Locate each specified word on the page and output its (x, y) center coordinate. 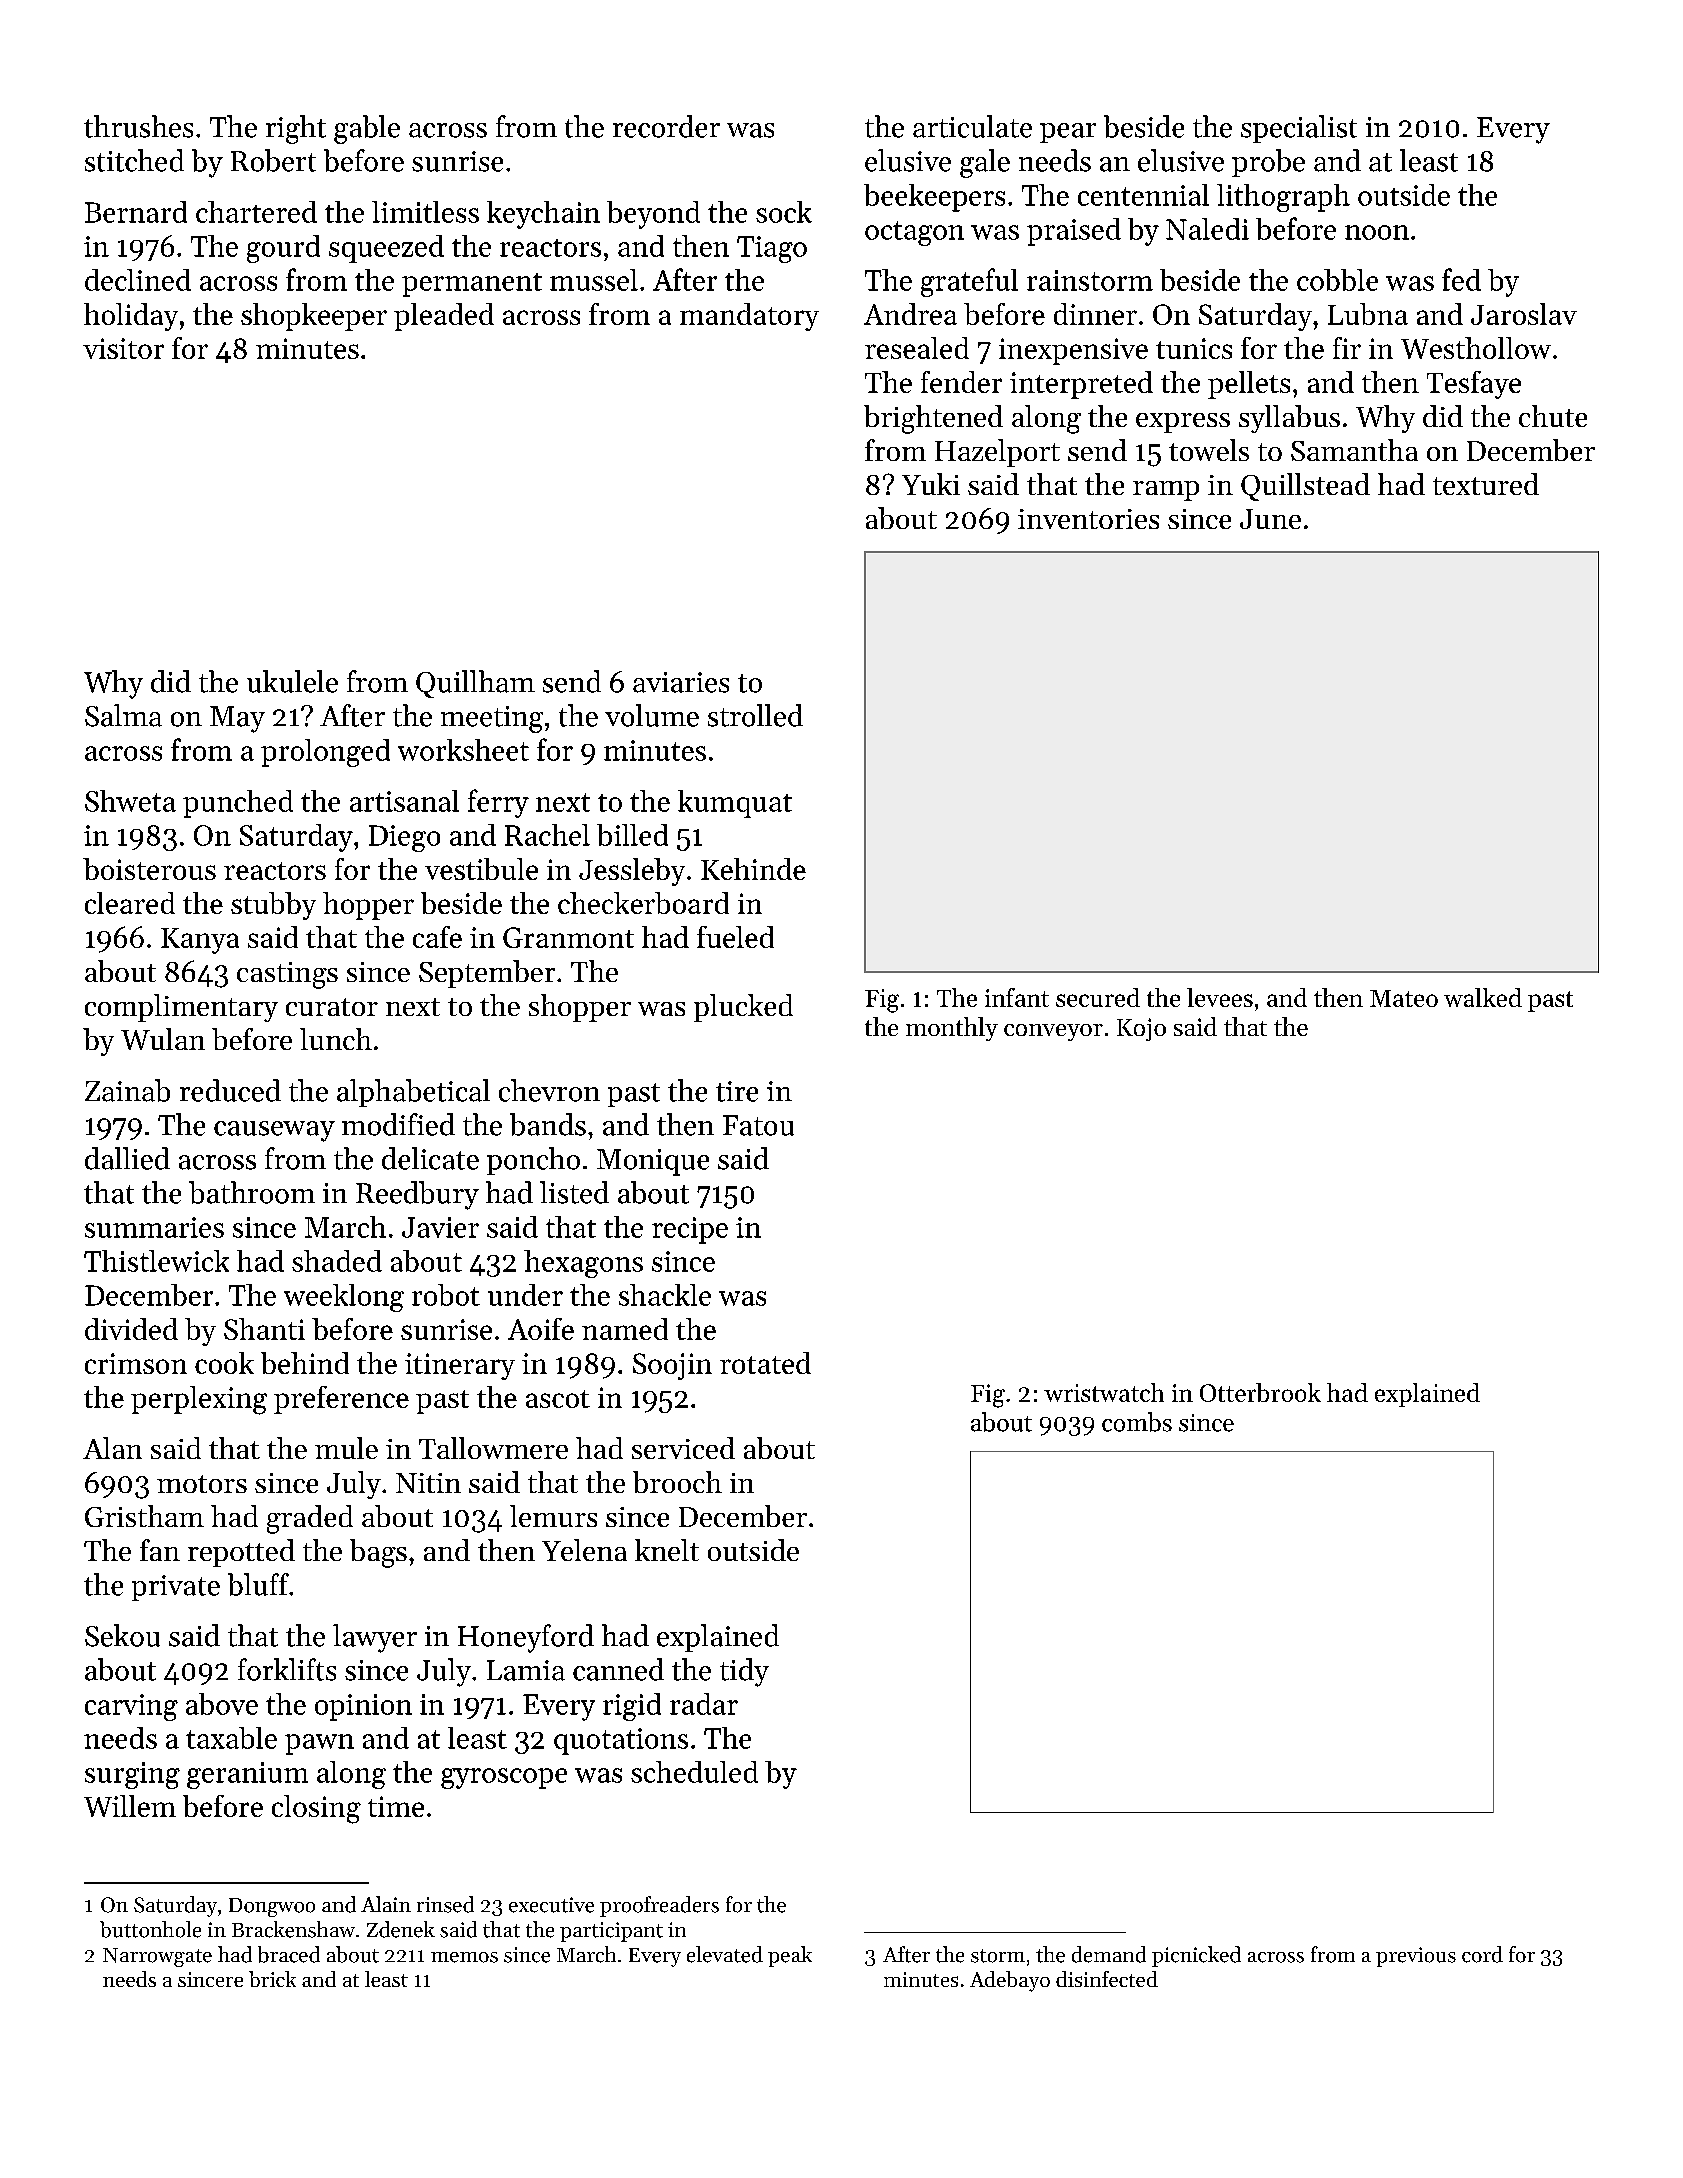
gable (367, 129)
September (487, 974)
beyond (653, 215)
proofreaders (659, 1906)
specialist (1299, 129)
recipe (690, 1230)
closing (316, 1809)
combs (1137, 1422)
